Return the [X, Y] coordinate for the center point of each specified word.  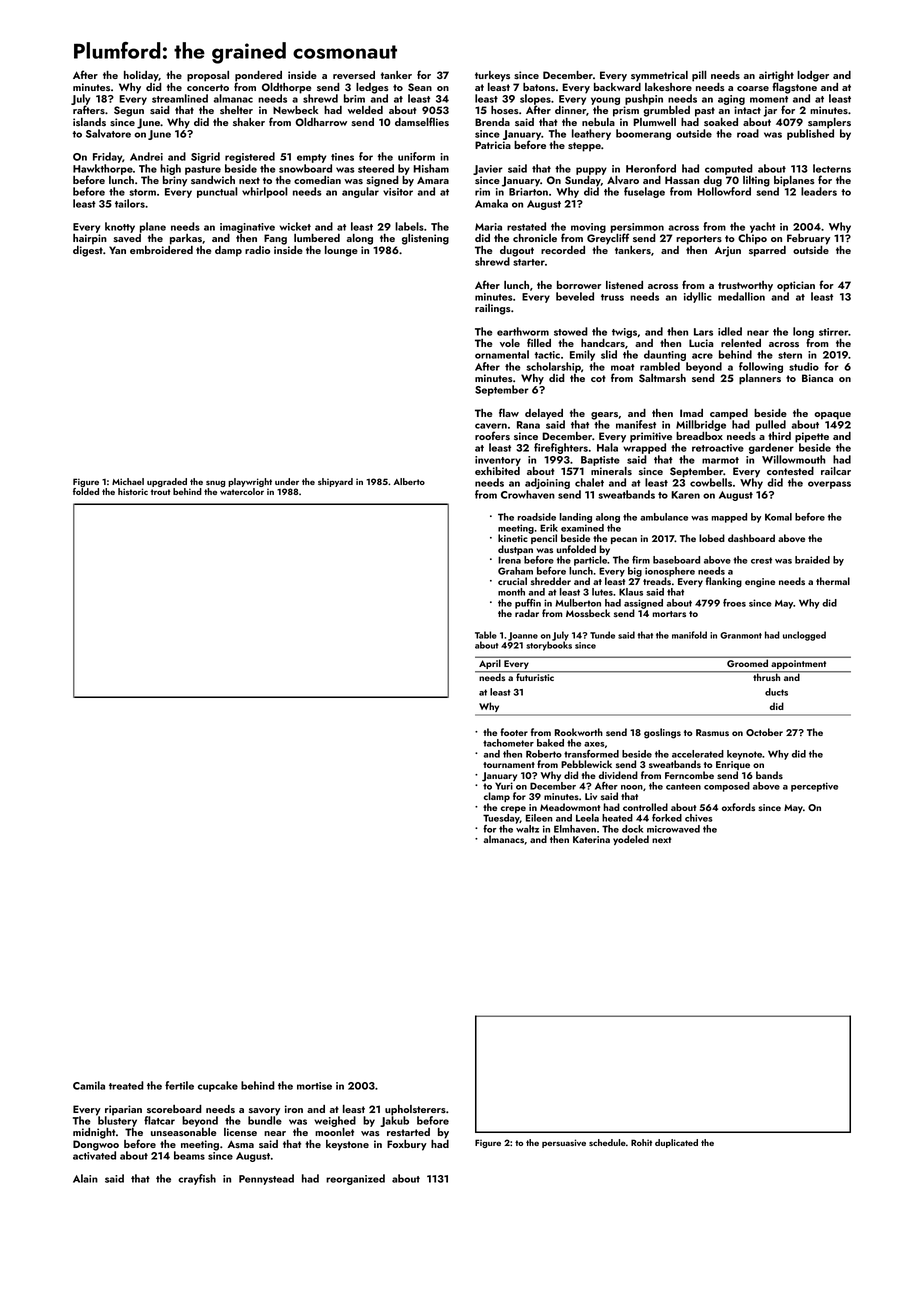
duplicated [676, 1143]
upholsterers [415, 1110]
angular [360, 192]
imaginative [247, 228]
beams [189, 1155]
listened [624, 285]
